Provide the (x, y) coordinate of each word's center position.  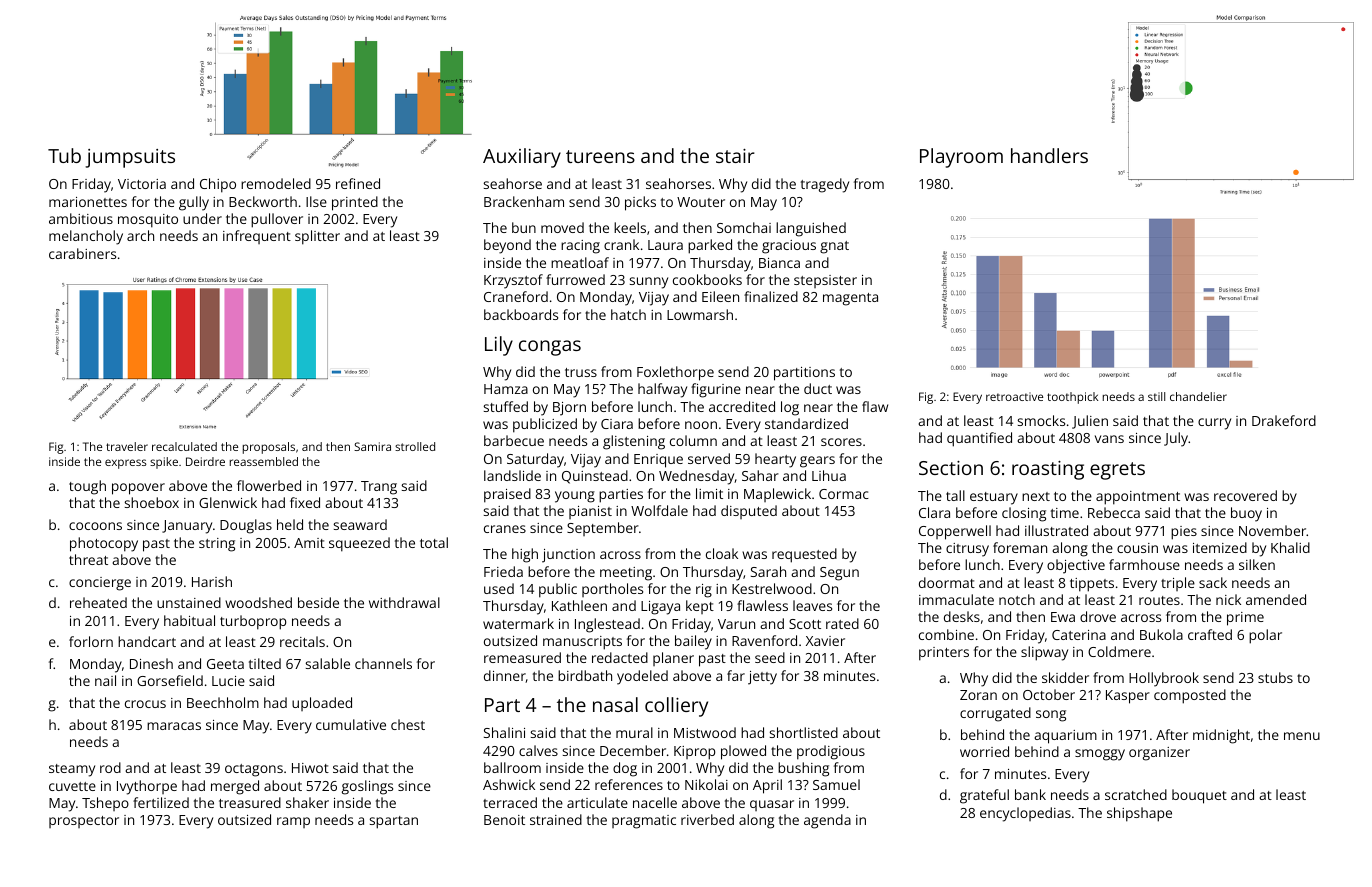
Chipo (218, 185)
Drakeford (1284, 420)
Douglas (246, 526)
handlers (1049, 155)
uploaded (322, 704)
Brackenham (524, 201)
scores (841, 442)
